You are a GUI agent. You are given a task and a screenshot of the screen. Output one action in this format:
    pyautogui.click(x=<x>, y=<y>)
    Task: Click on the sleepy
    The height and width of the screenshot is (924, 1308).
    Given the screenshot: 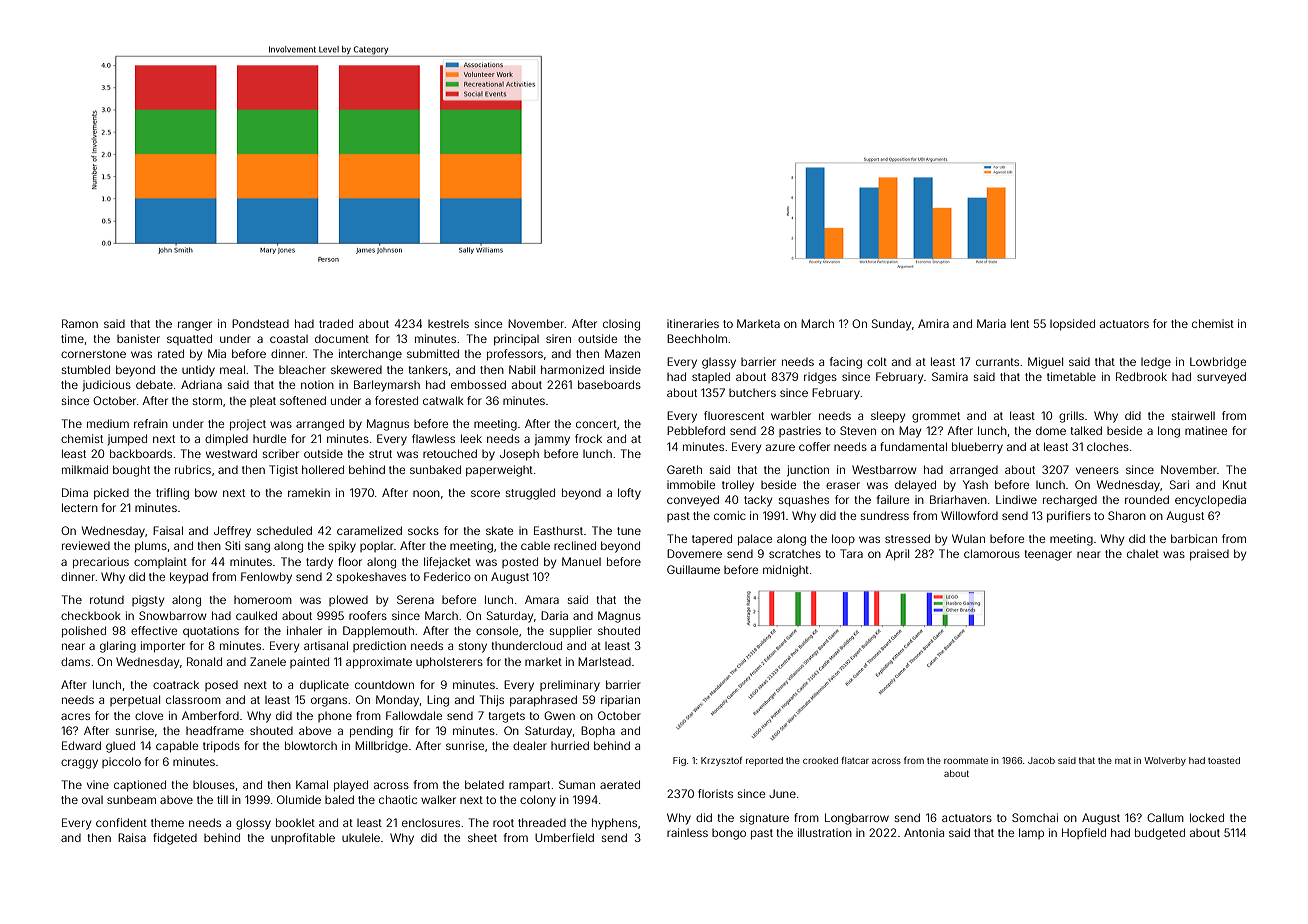 What is the action you would take?
    pyautogui.click(x=888, y=417)
